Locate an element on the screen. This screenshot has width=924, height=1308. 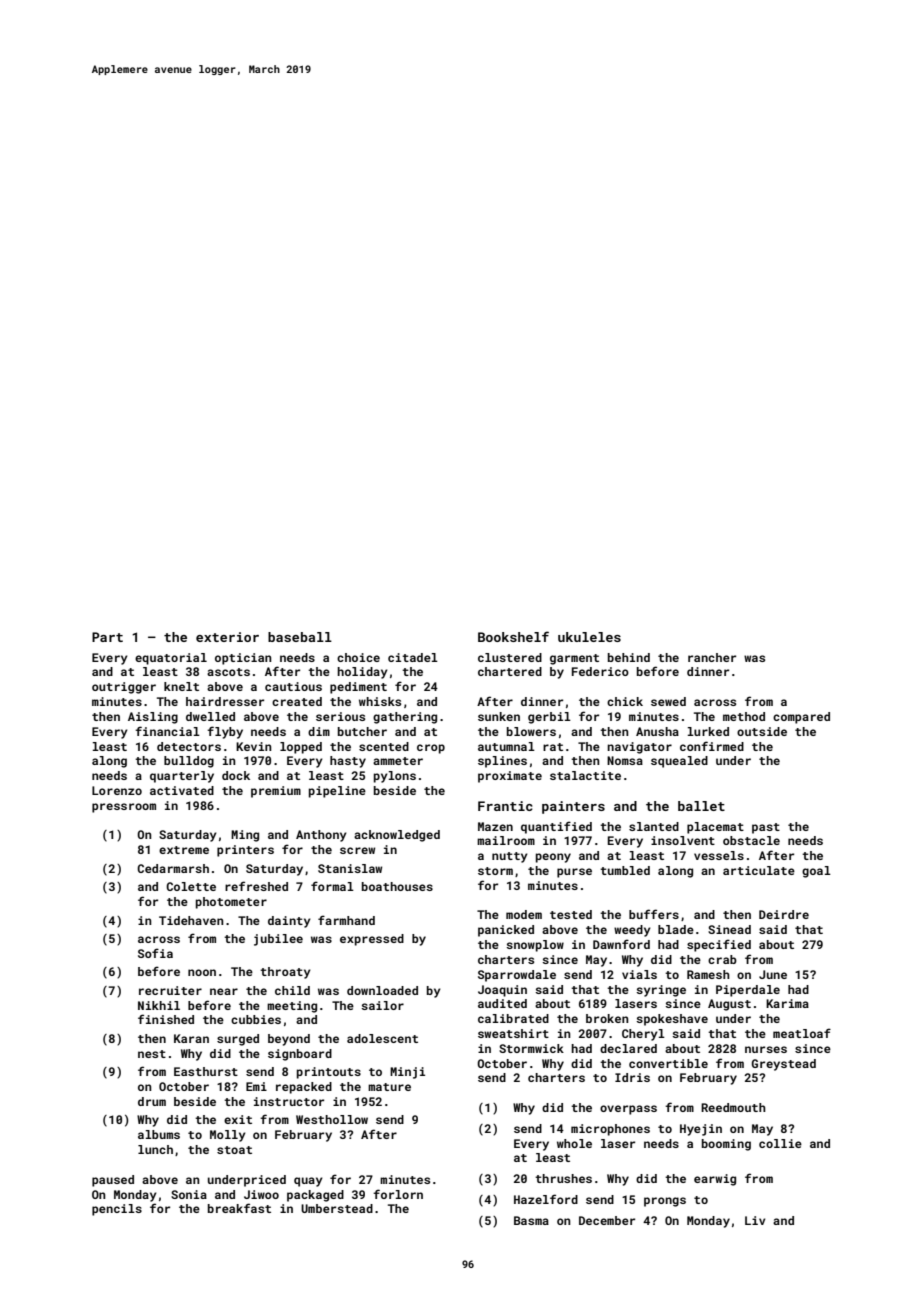
nest is located at coordinates (152, 1054).
